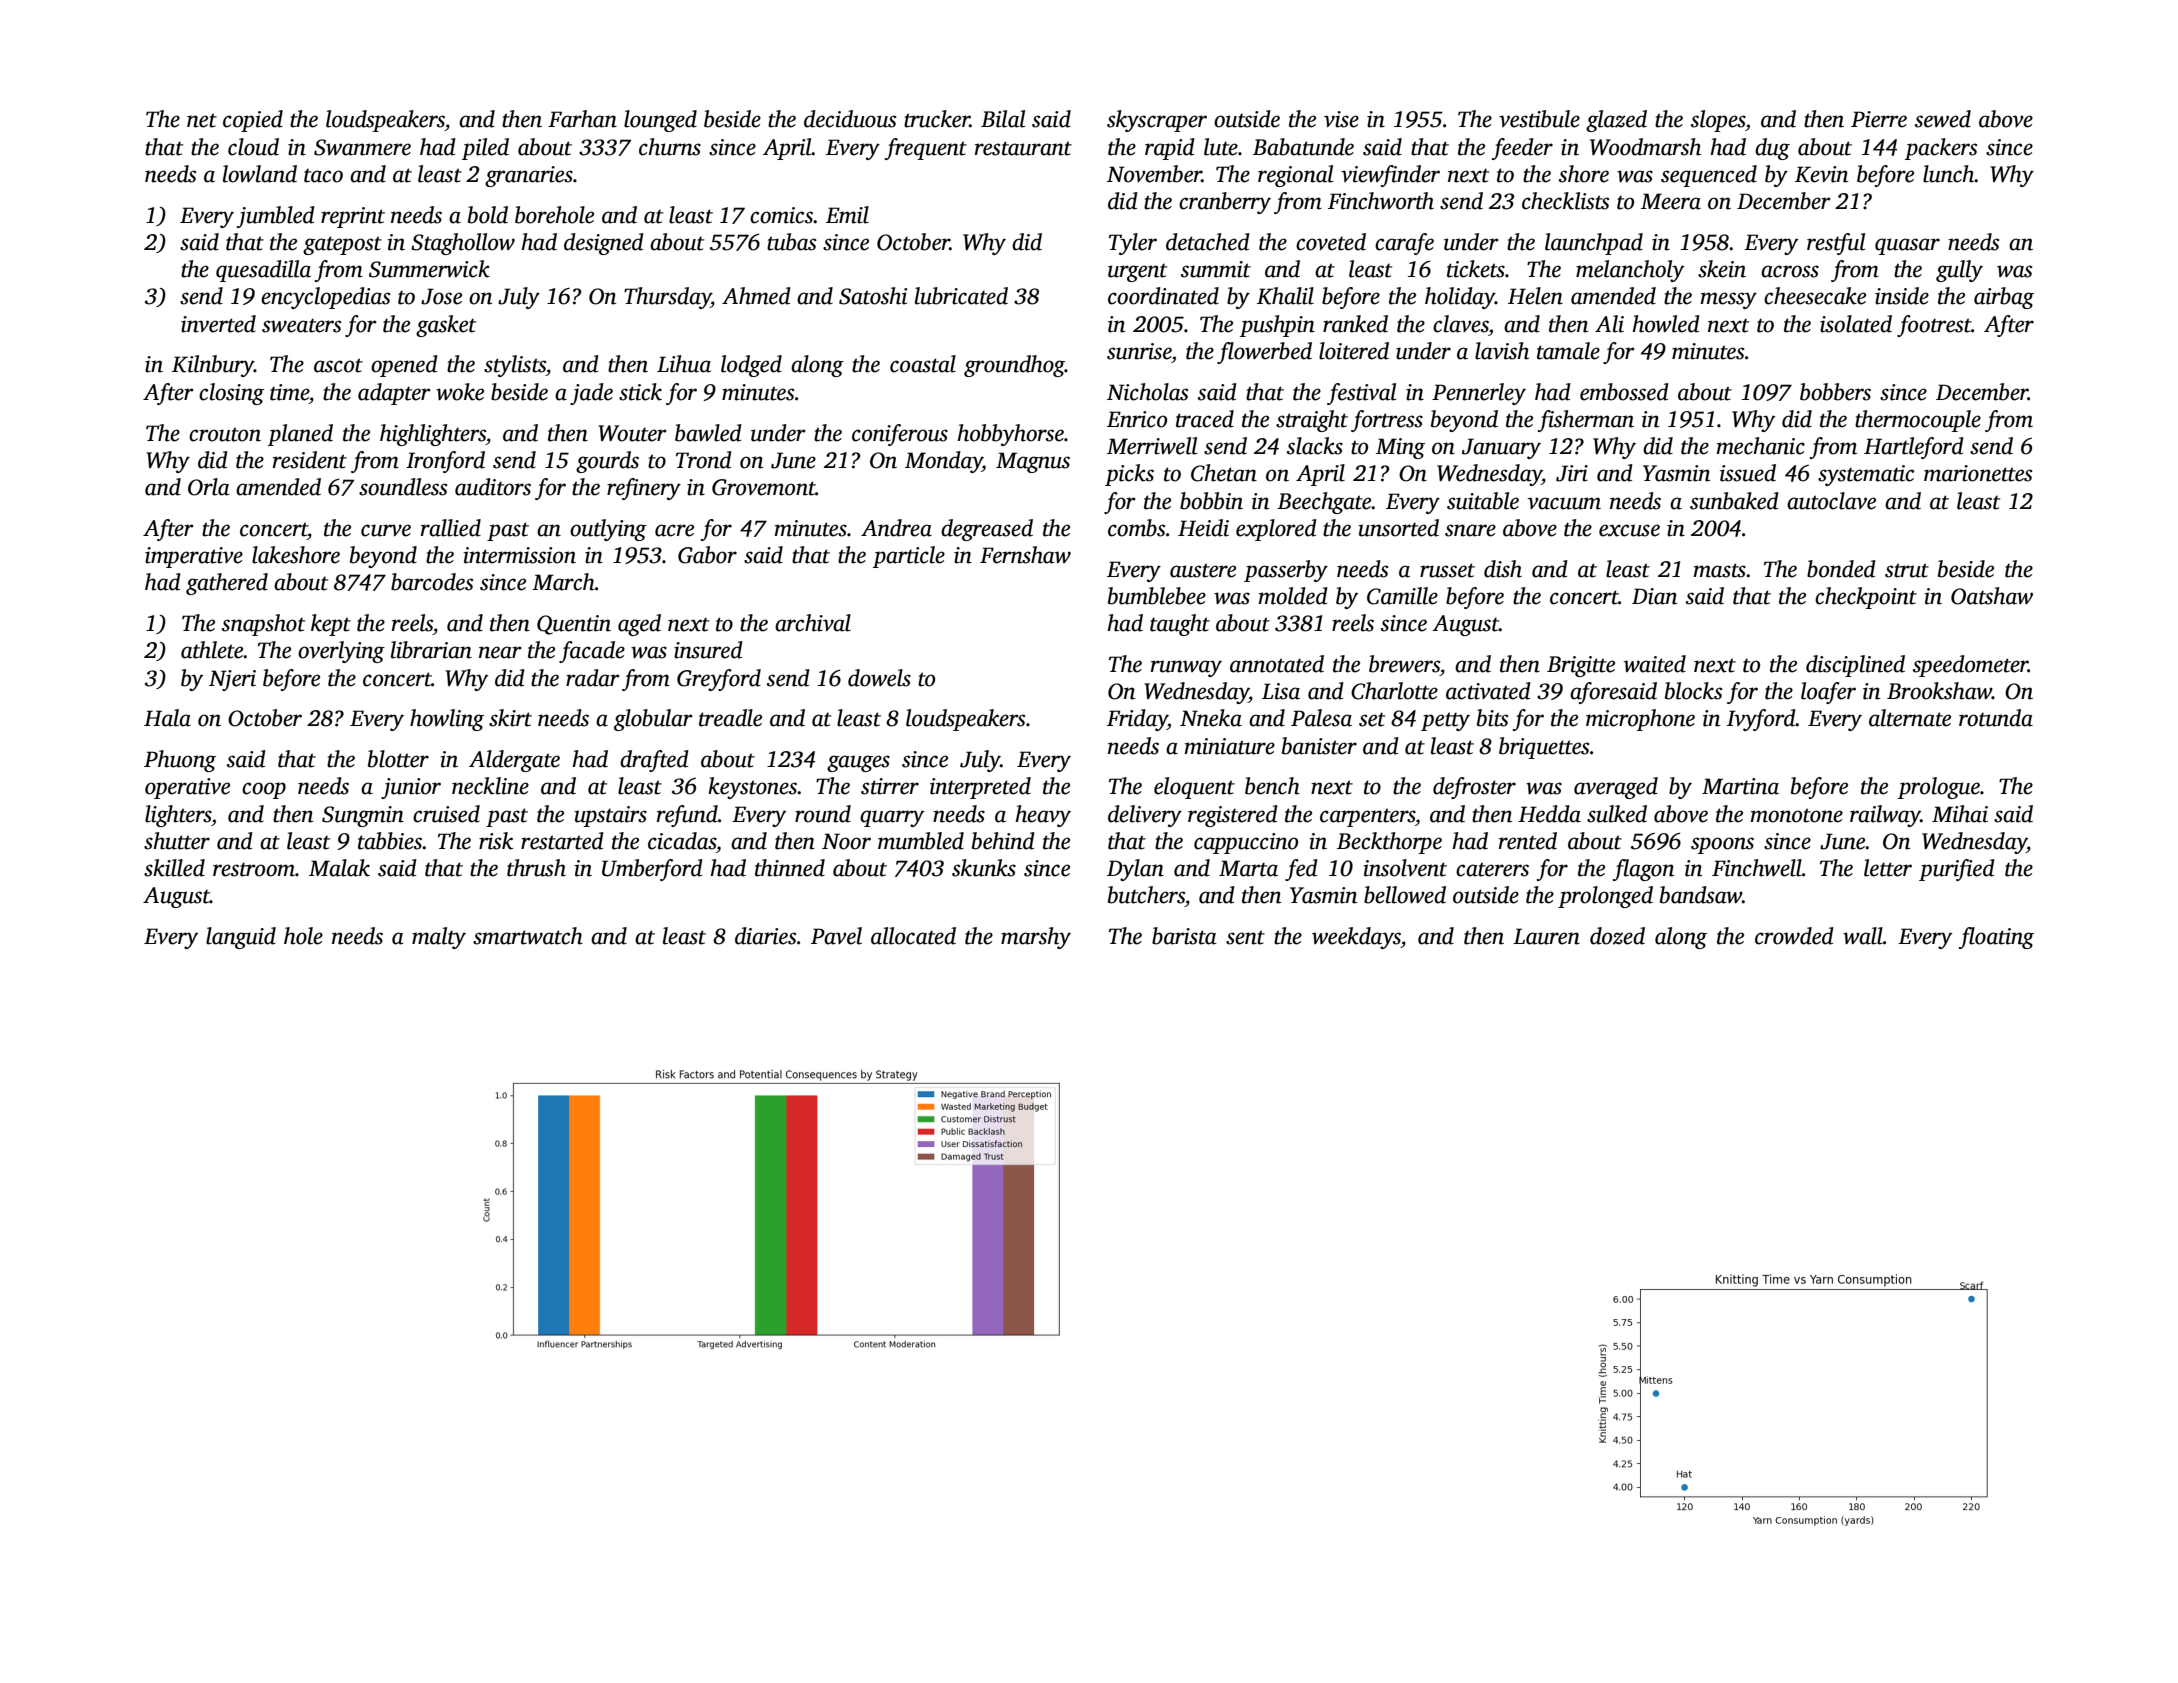 This screenshot has height=1683, width=2178. What do you see at coordinates (925, 149) in the screenshot?
I see `frequent` at bounding box center [925, 149].
